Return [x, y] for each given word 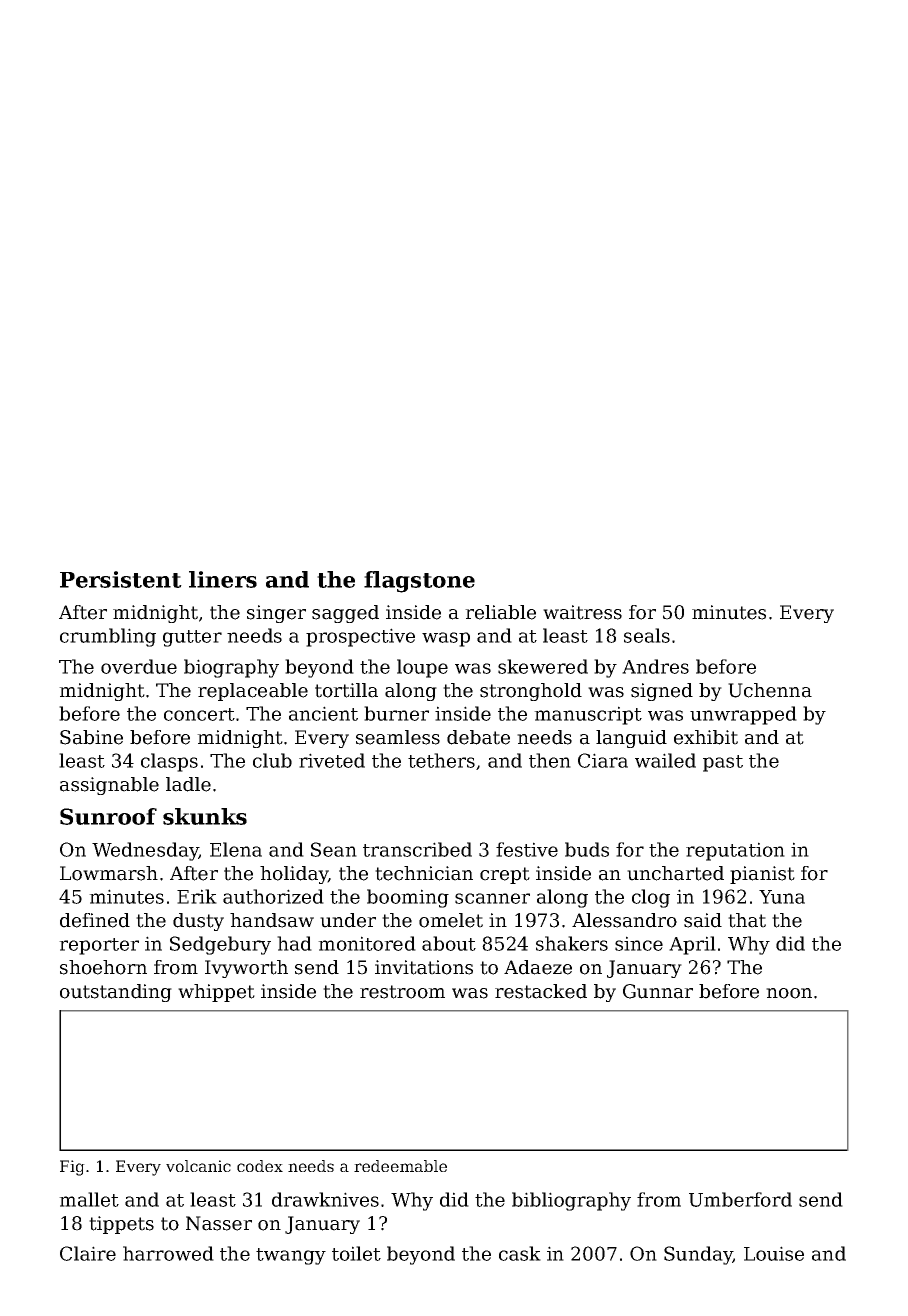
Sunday [698, 1255]
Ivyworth [246, 969]
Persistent [121, 579]
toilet [356, 1253]
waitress [582, 612]
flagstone [419, 582]
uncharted [675, 873]
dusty [198, 922]
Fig [72, 1168]
